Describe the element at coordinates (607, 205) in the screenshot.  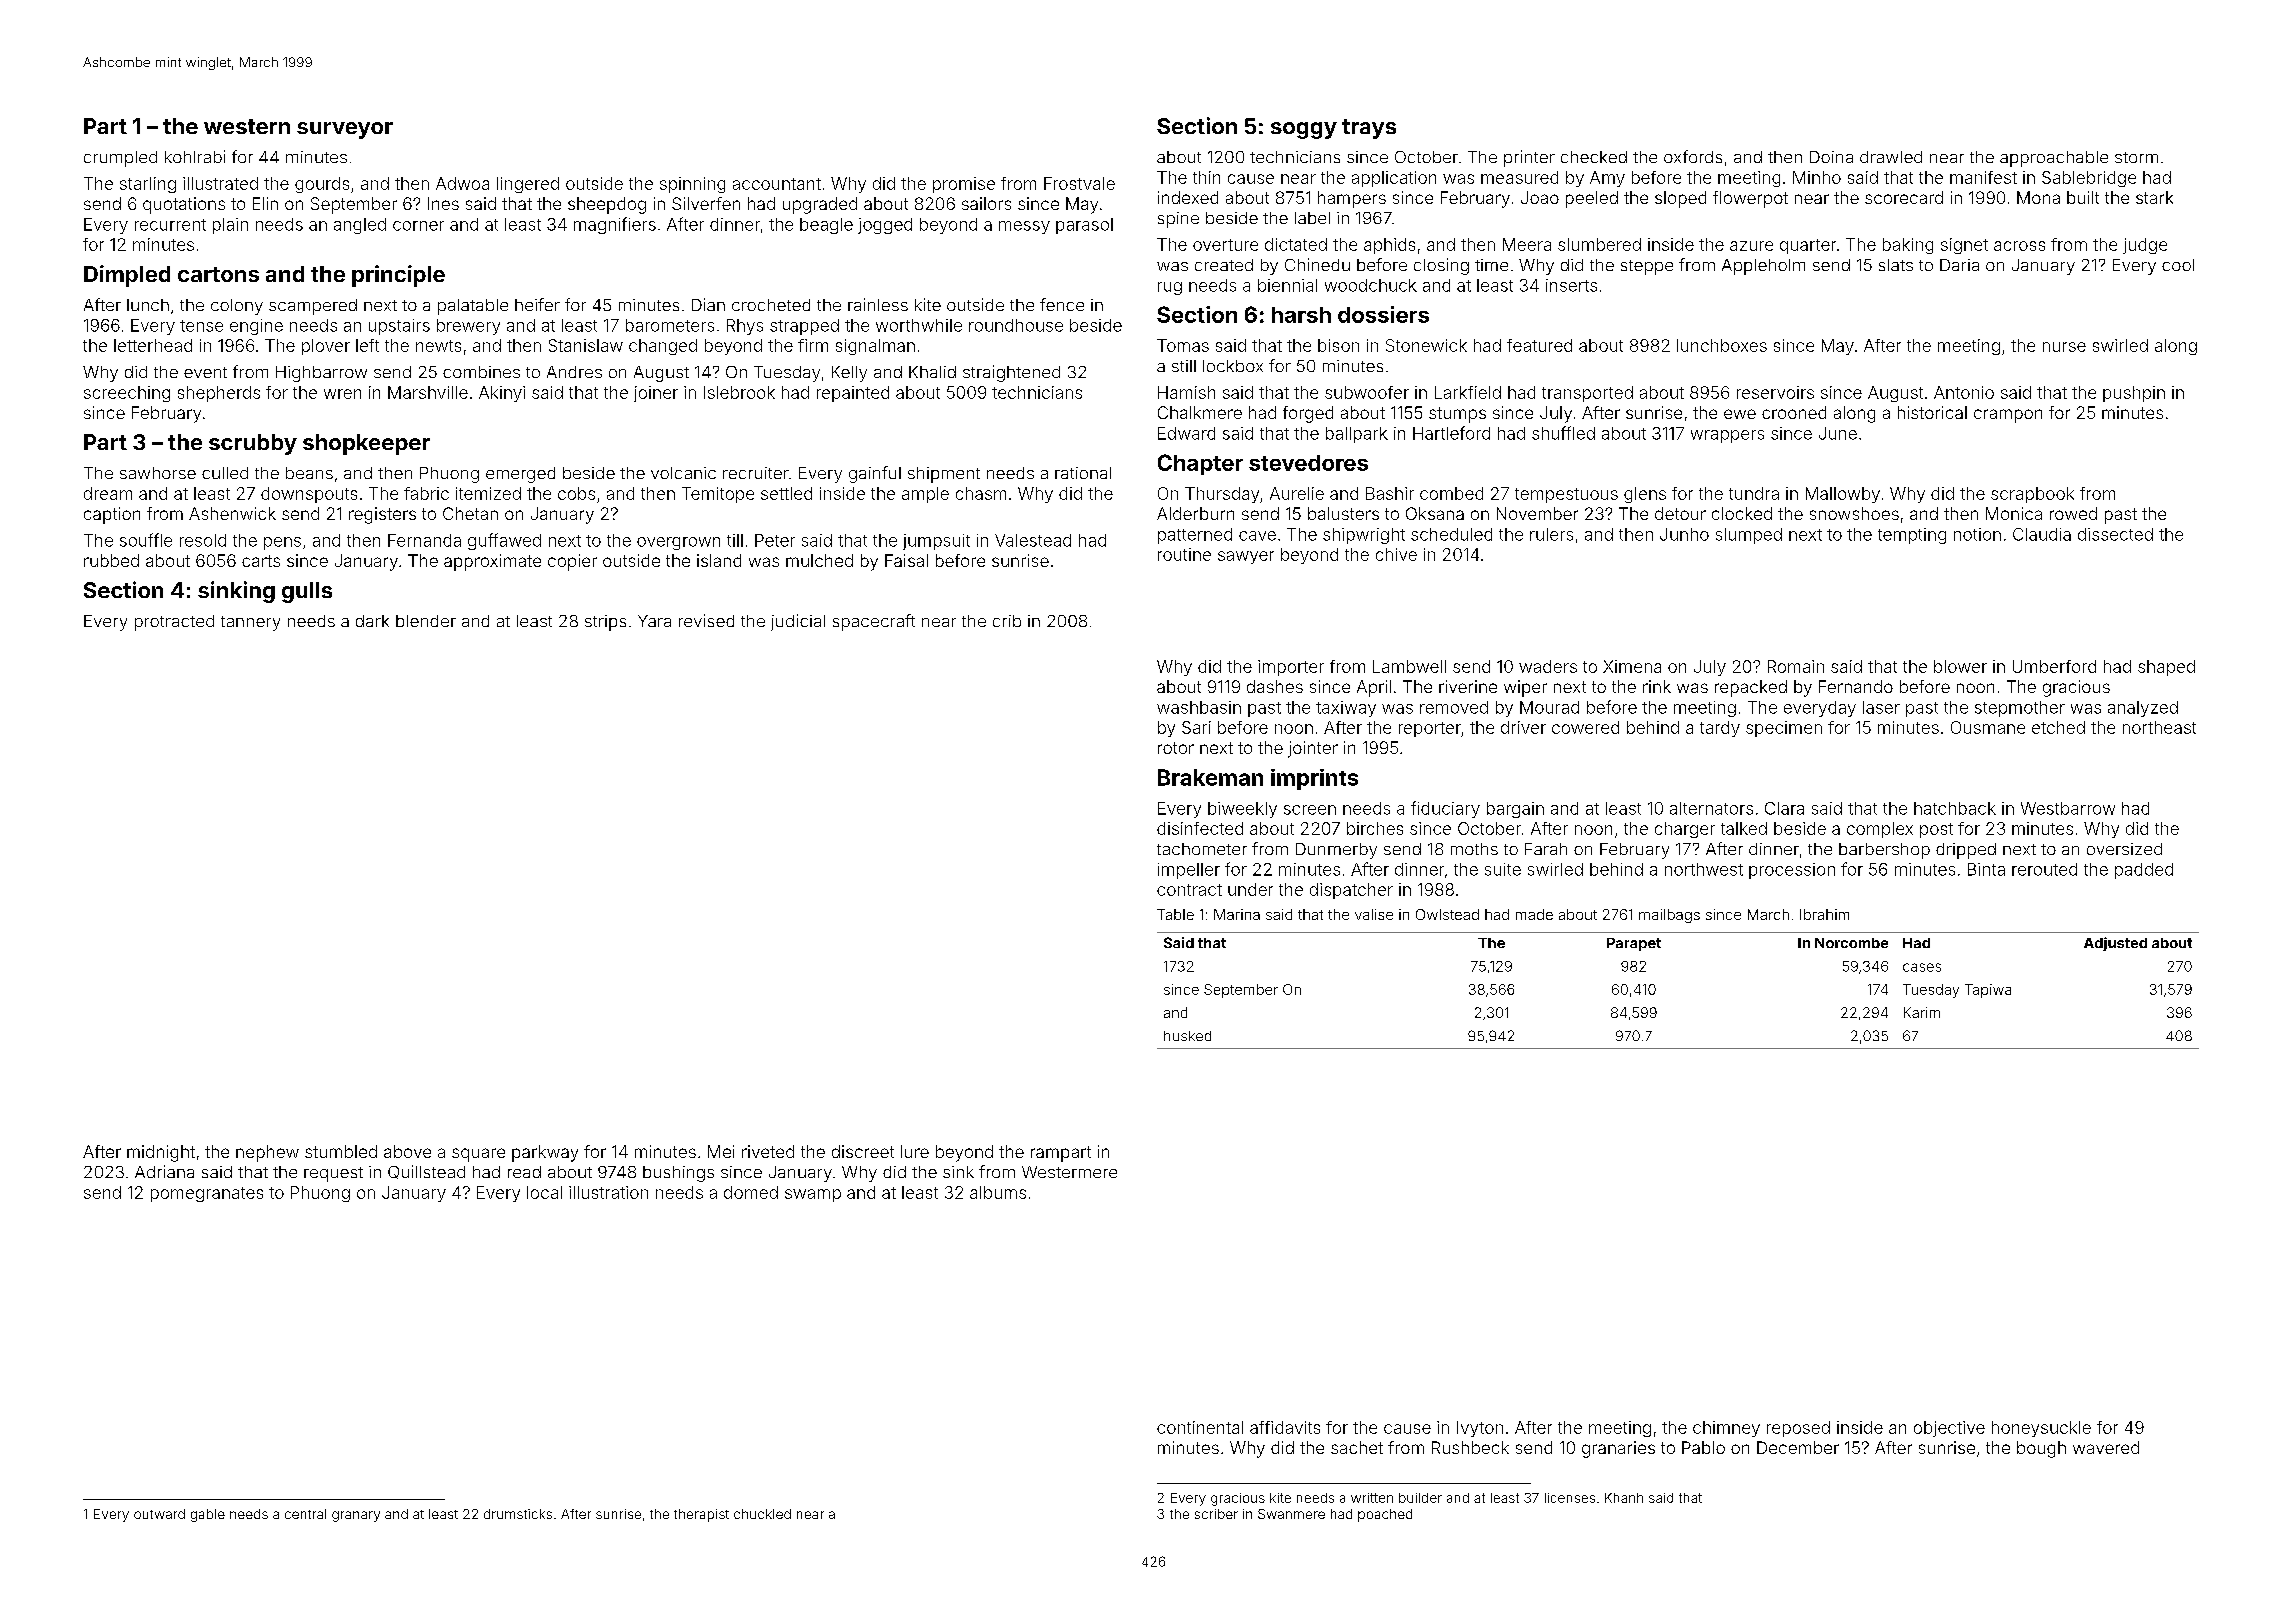
I see `sheepdog` at that location.
